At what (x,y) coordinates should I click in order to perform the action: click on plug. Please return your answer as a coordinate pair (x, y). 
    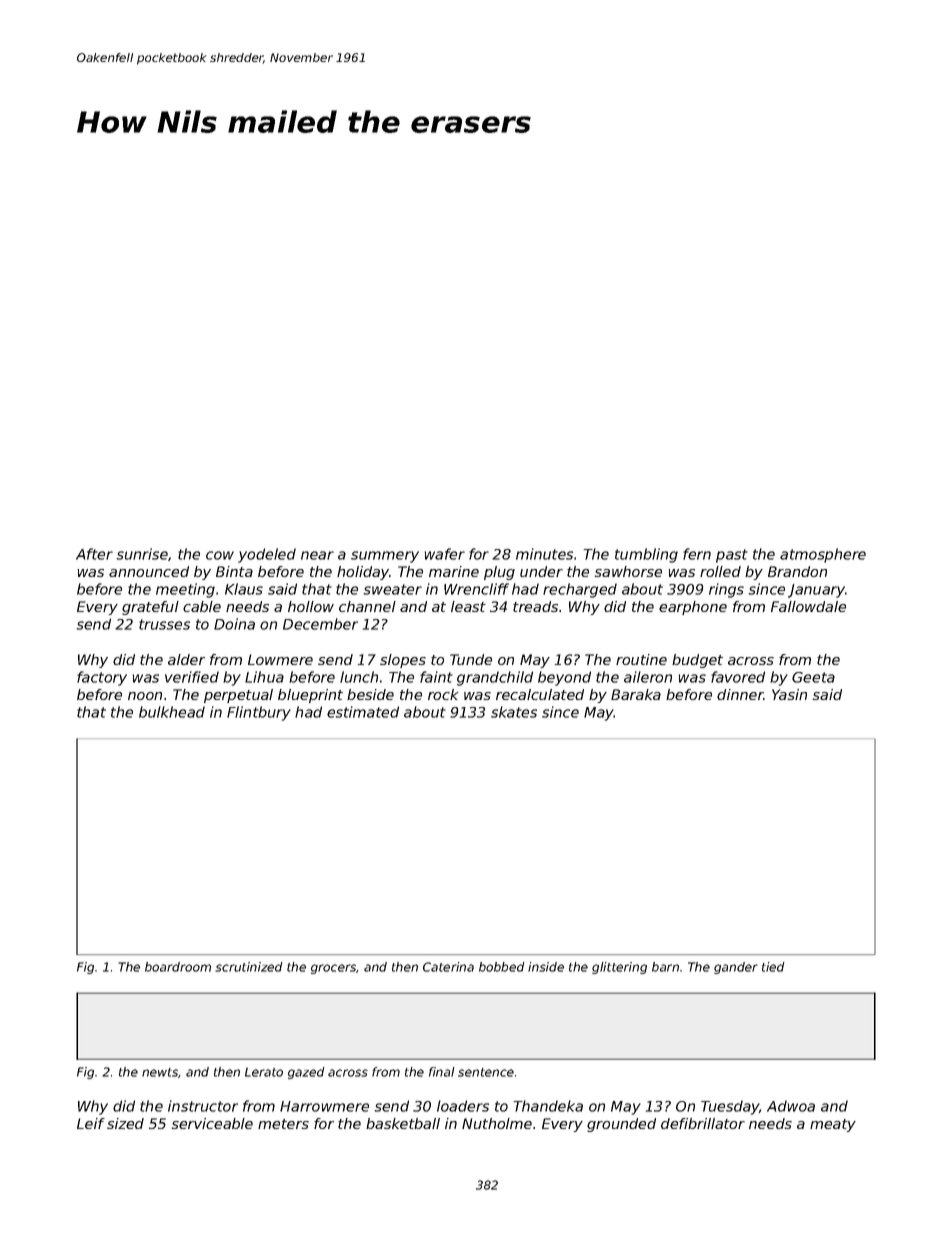
    Looking at the image, I should click on (499, 573).
